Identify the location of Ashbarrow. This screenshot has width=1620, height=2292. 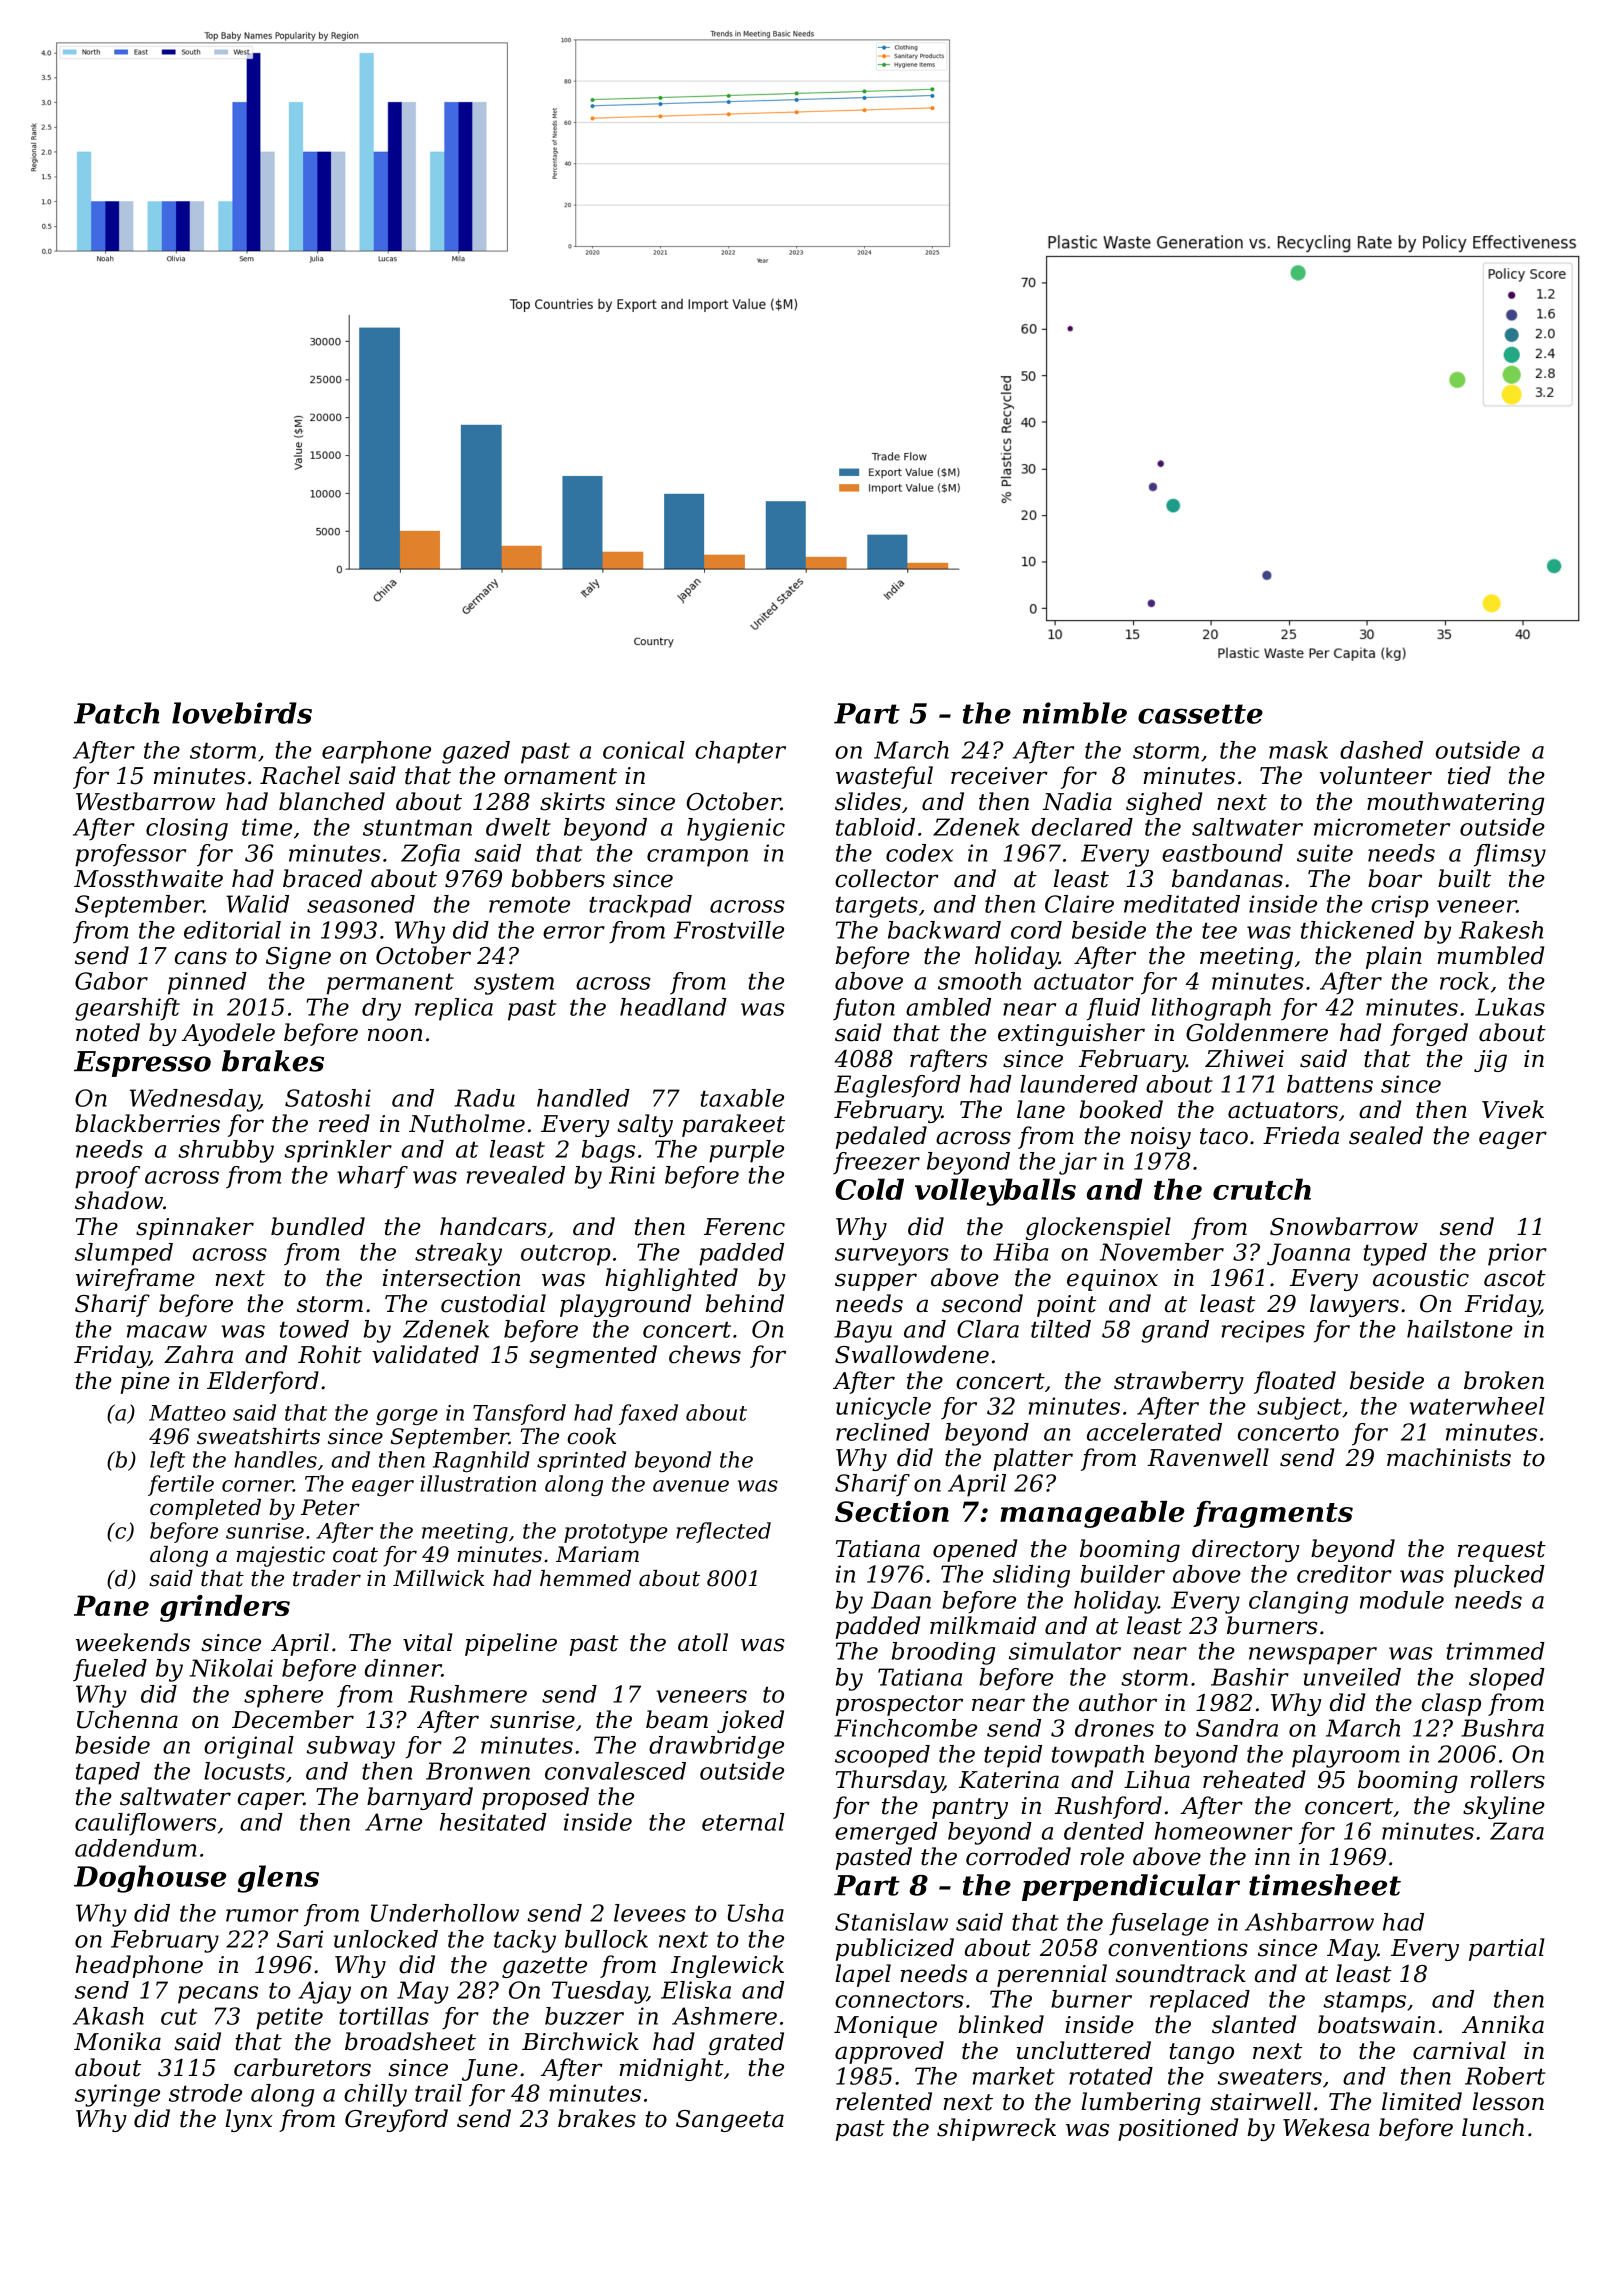
(1309, 1922).
